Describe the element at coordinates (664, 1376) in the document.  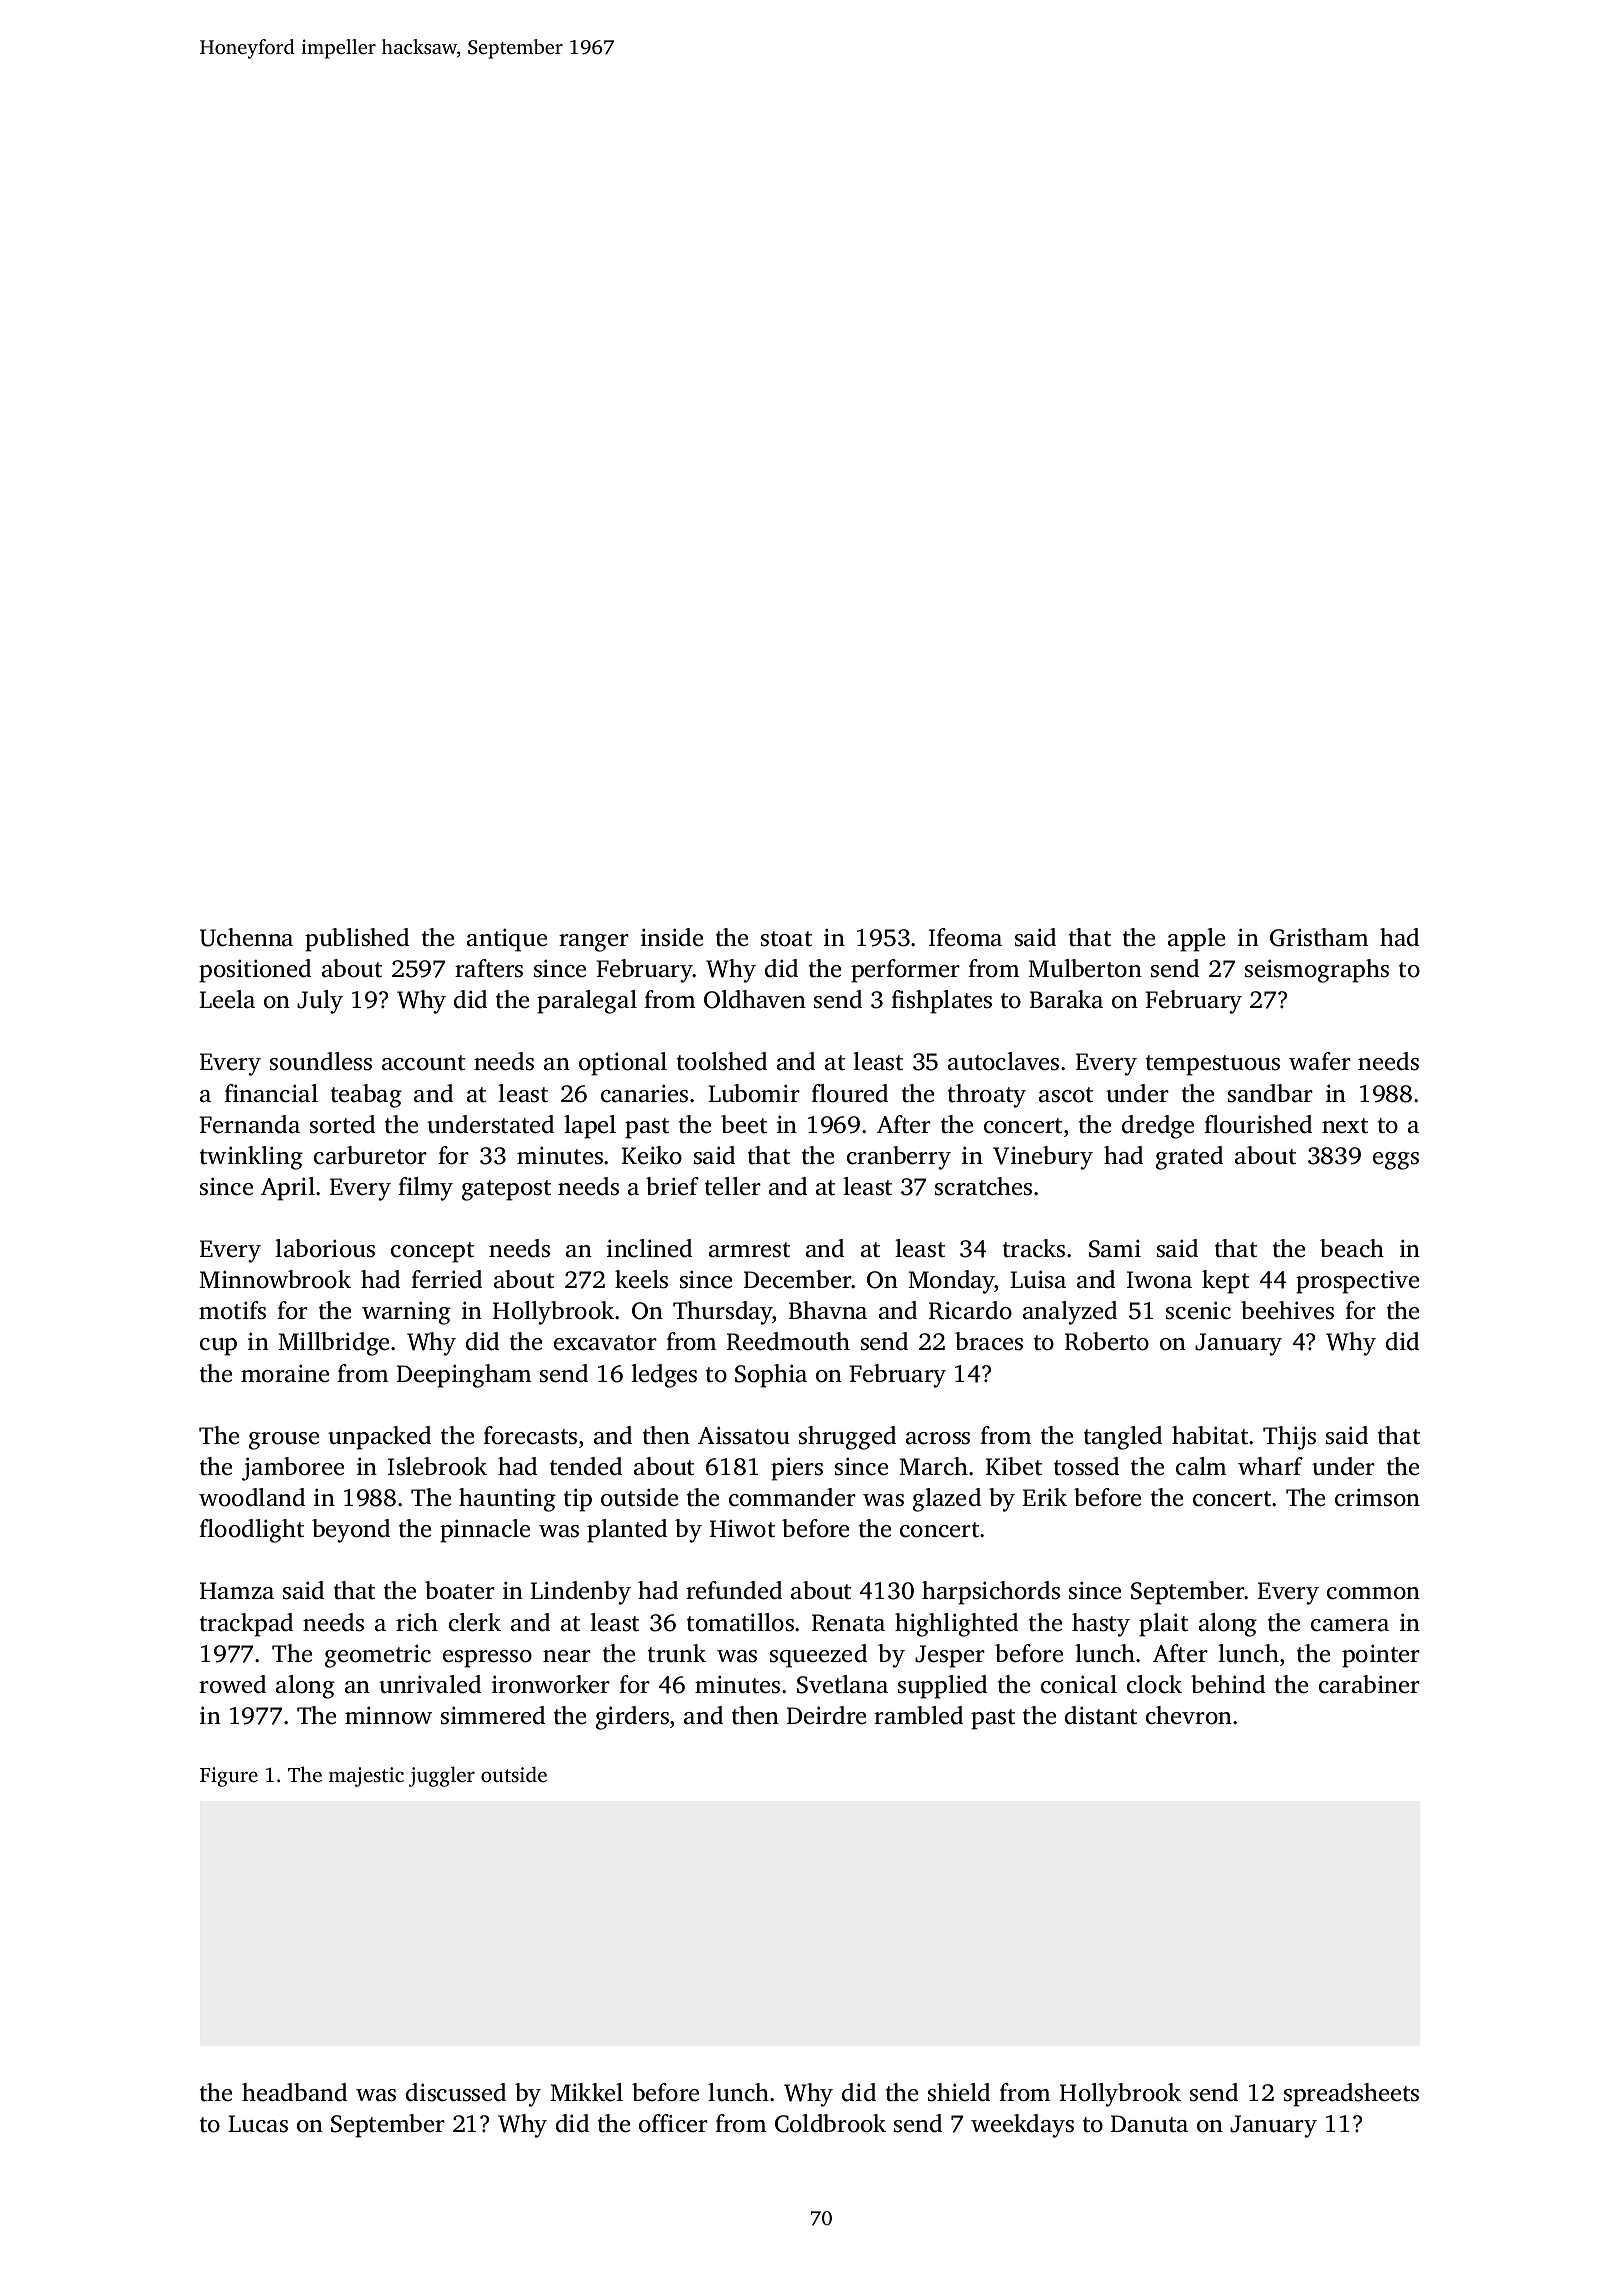
I see `ledges` at that location.
